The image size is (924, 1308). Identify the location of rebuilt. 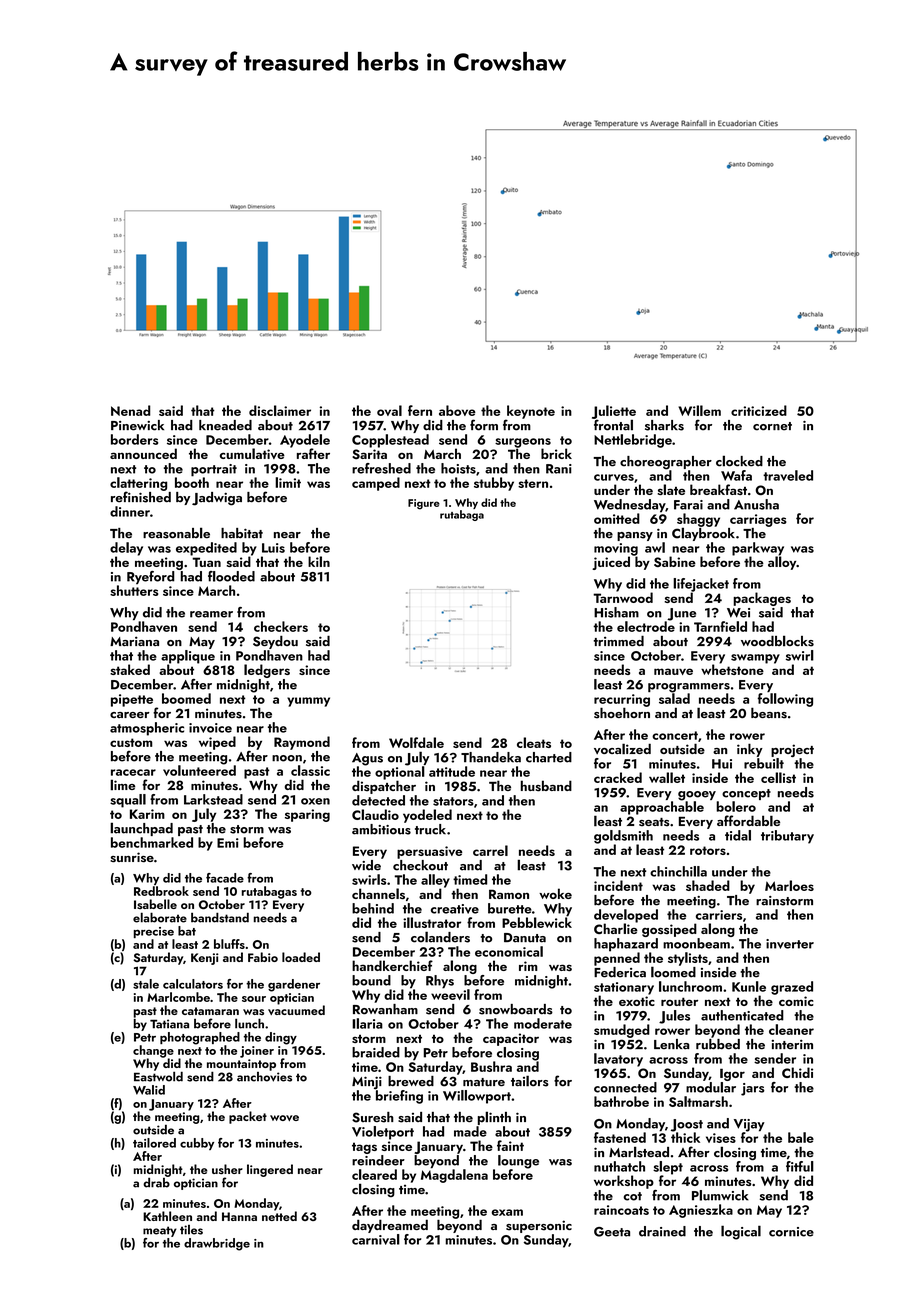
(764, 763).
